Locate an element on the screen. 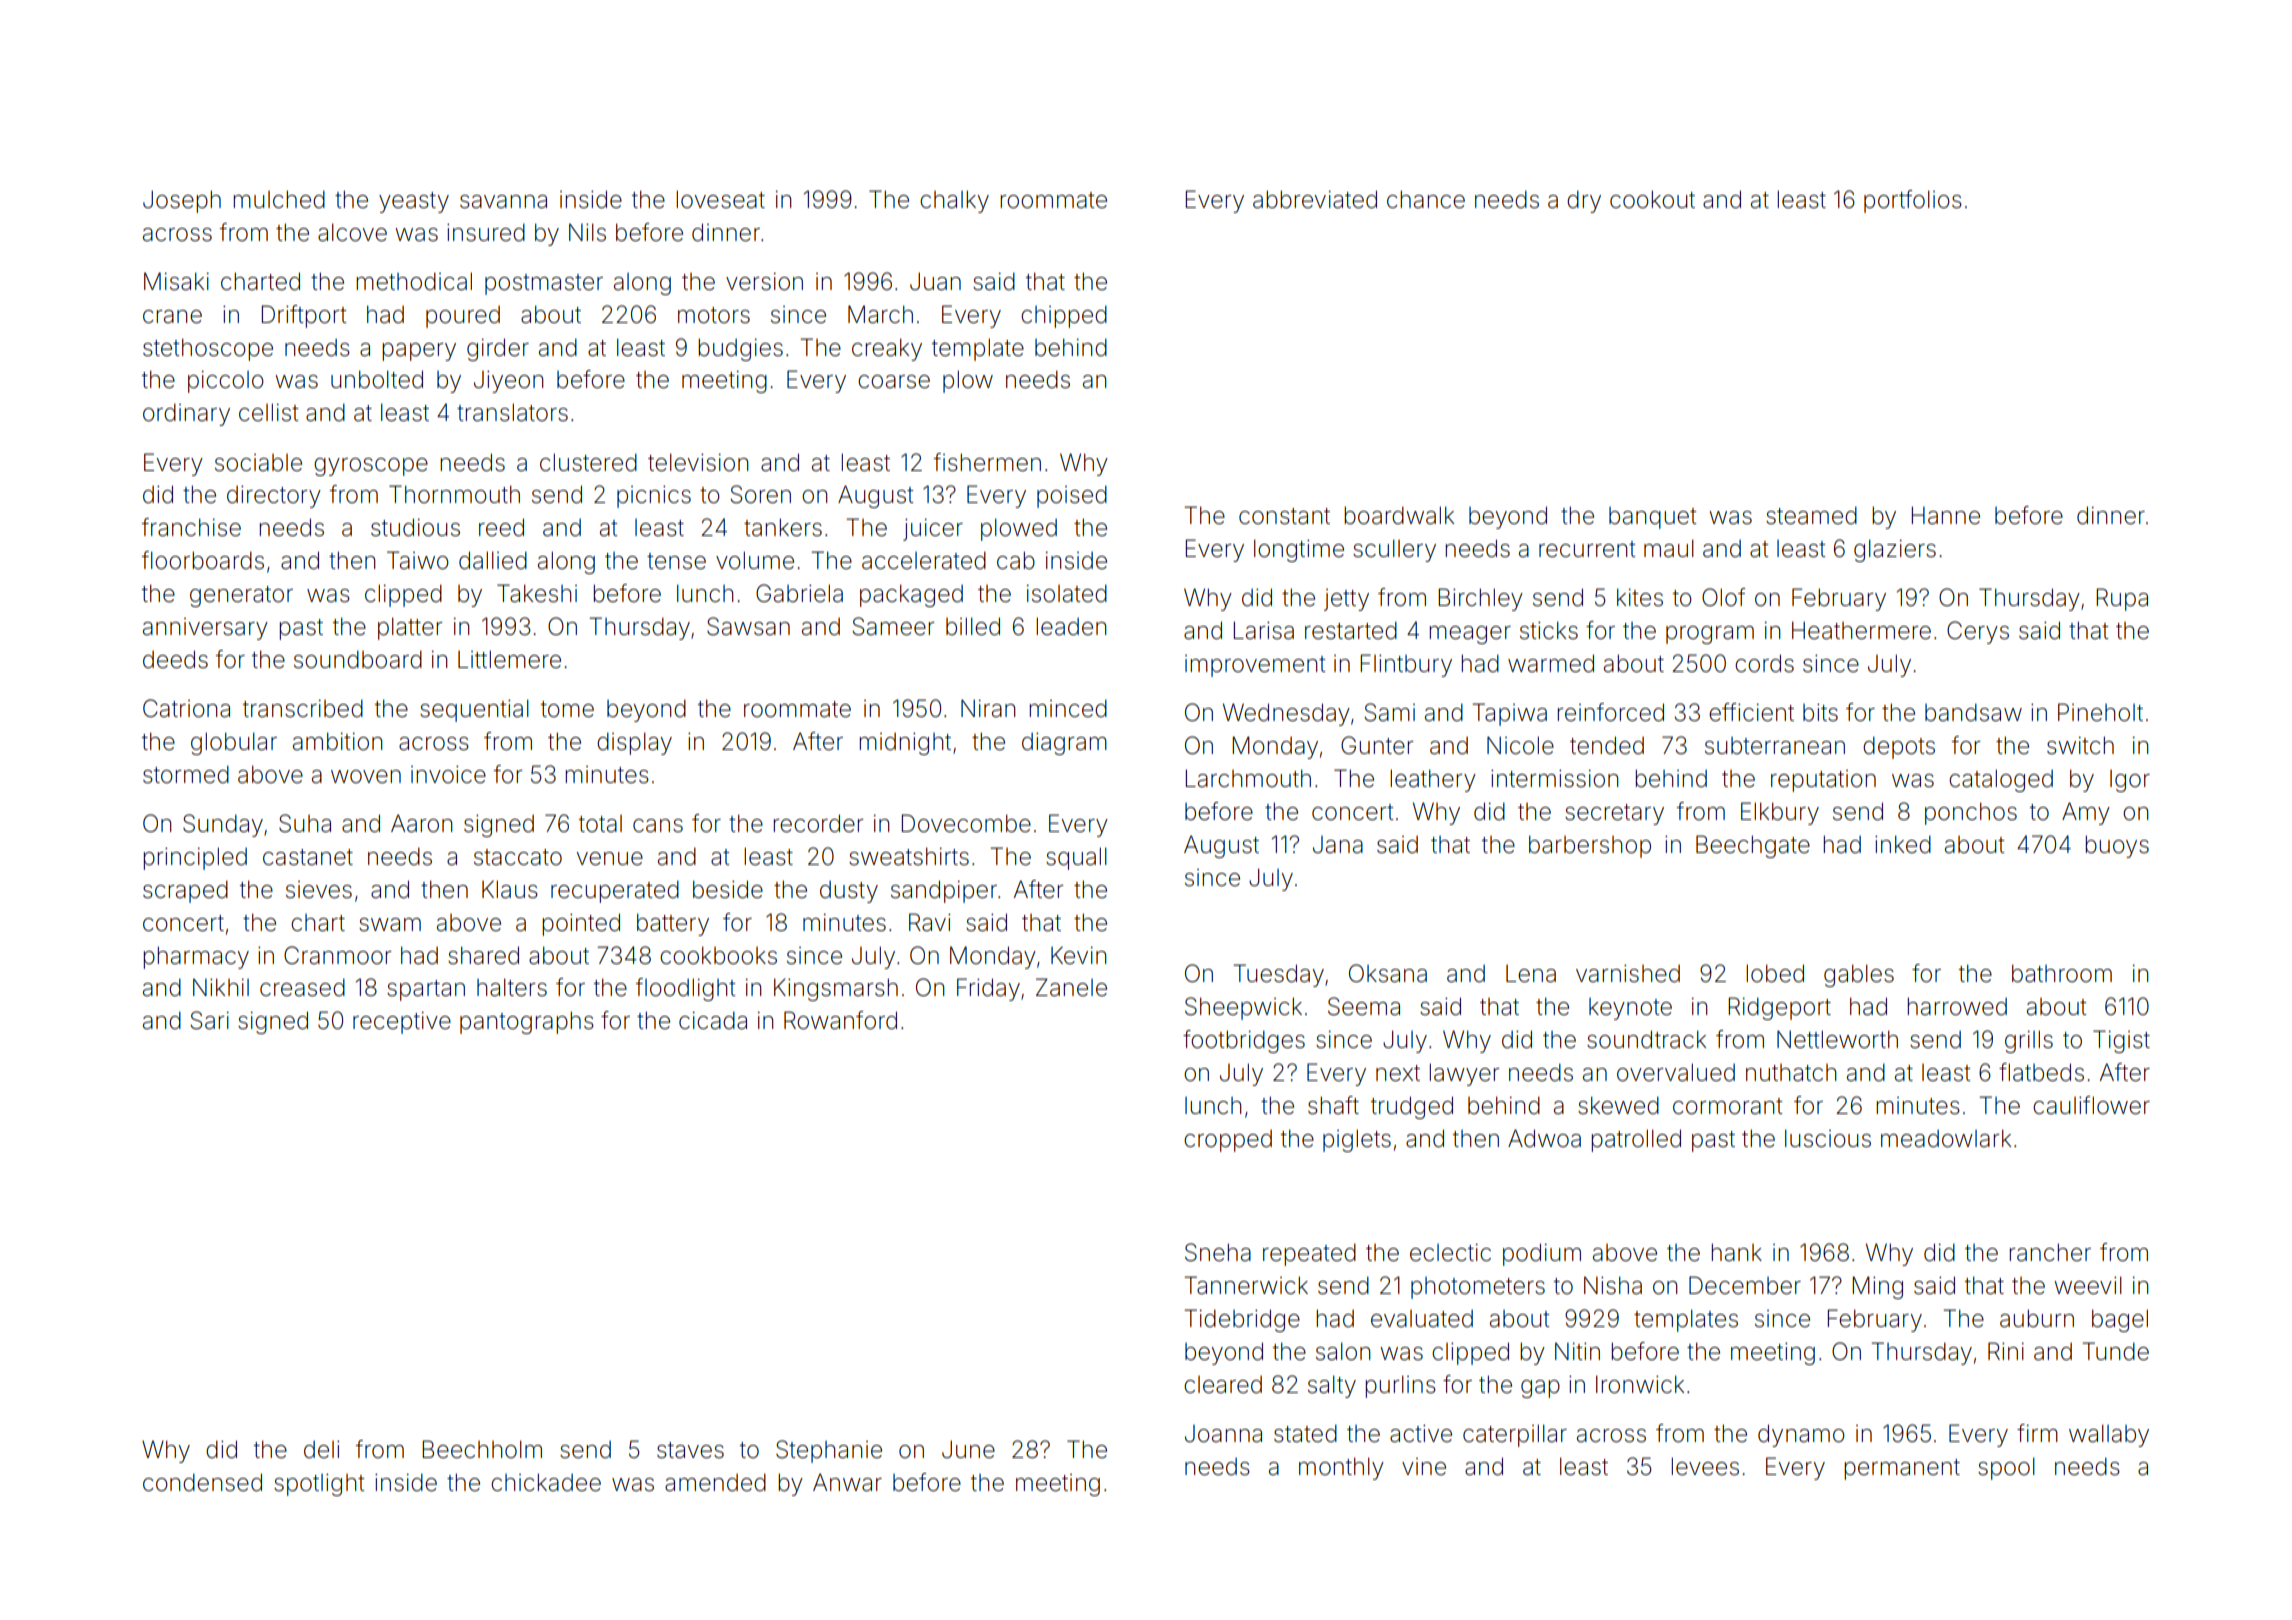 The width and height of the screenshot is (2292, 1620). Jiyeon is located at coordinates (508, 382).
